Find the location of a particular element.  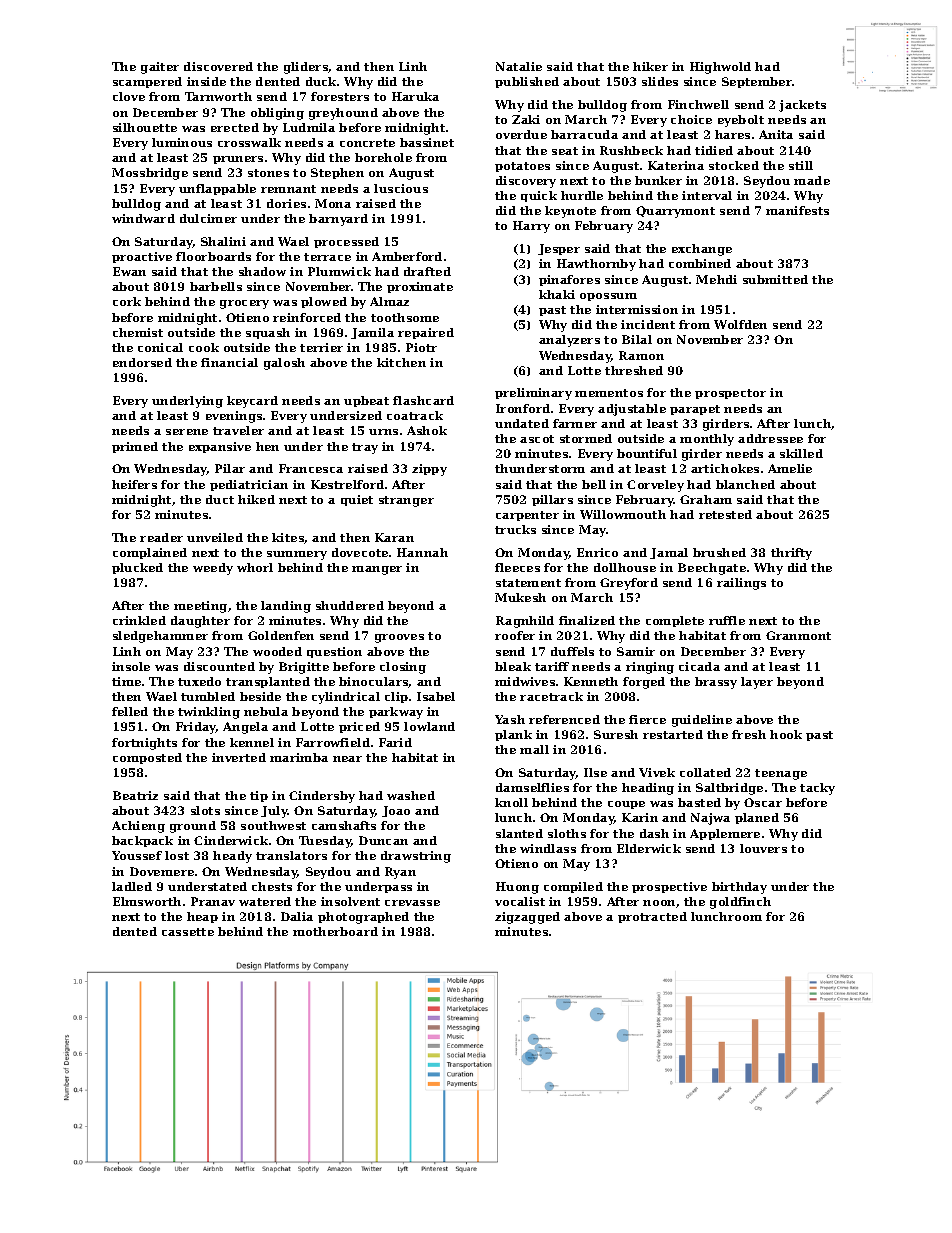

jackets is located at coordinates (802, 106).
